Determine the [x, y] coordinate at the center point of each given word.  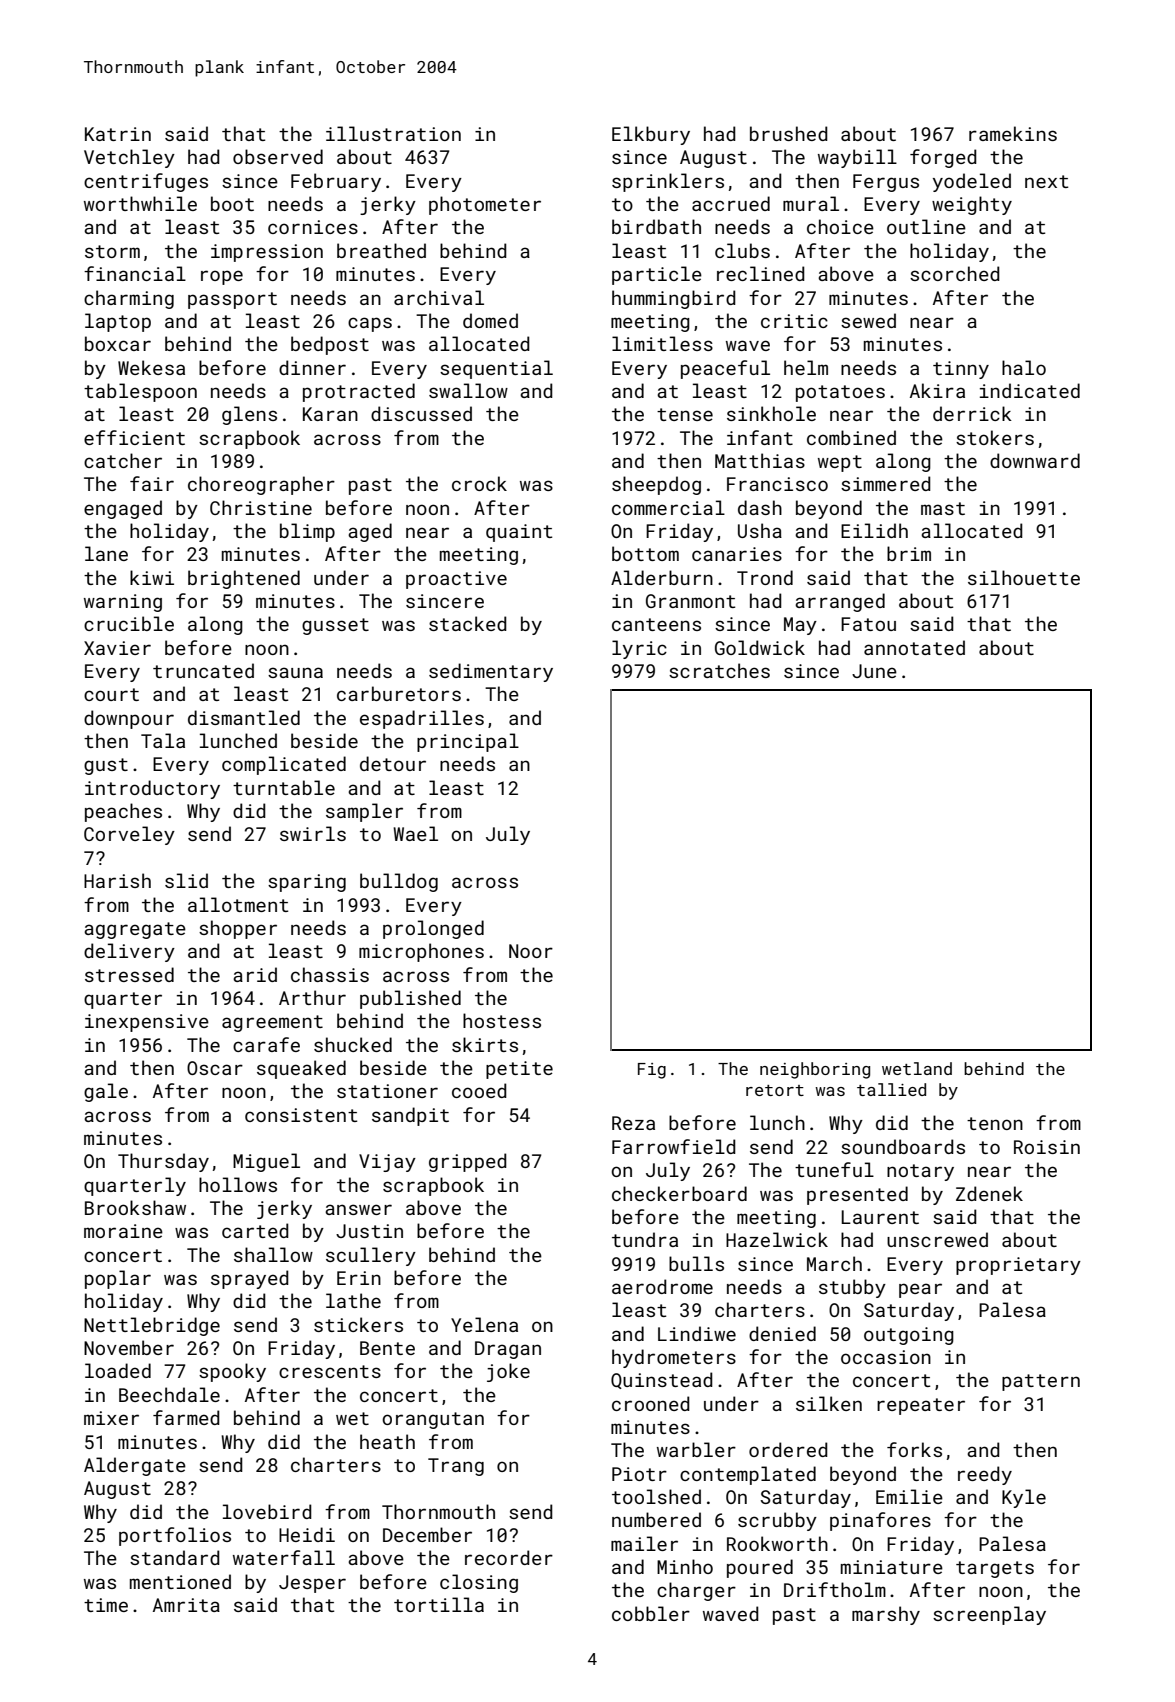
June [874, 671]
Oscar [215, 1068]
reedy [985, 1475]
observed [278, 156]
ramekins [1013, 133]
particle [657, 275]
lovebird [267, 1511]
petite [519, 1070]
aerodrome [662, 1286]
